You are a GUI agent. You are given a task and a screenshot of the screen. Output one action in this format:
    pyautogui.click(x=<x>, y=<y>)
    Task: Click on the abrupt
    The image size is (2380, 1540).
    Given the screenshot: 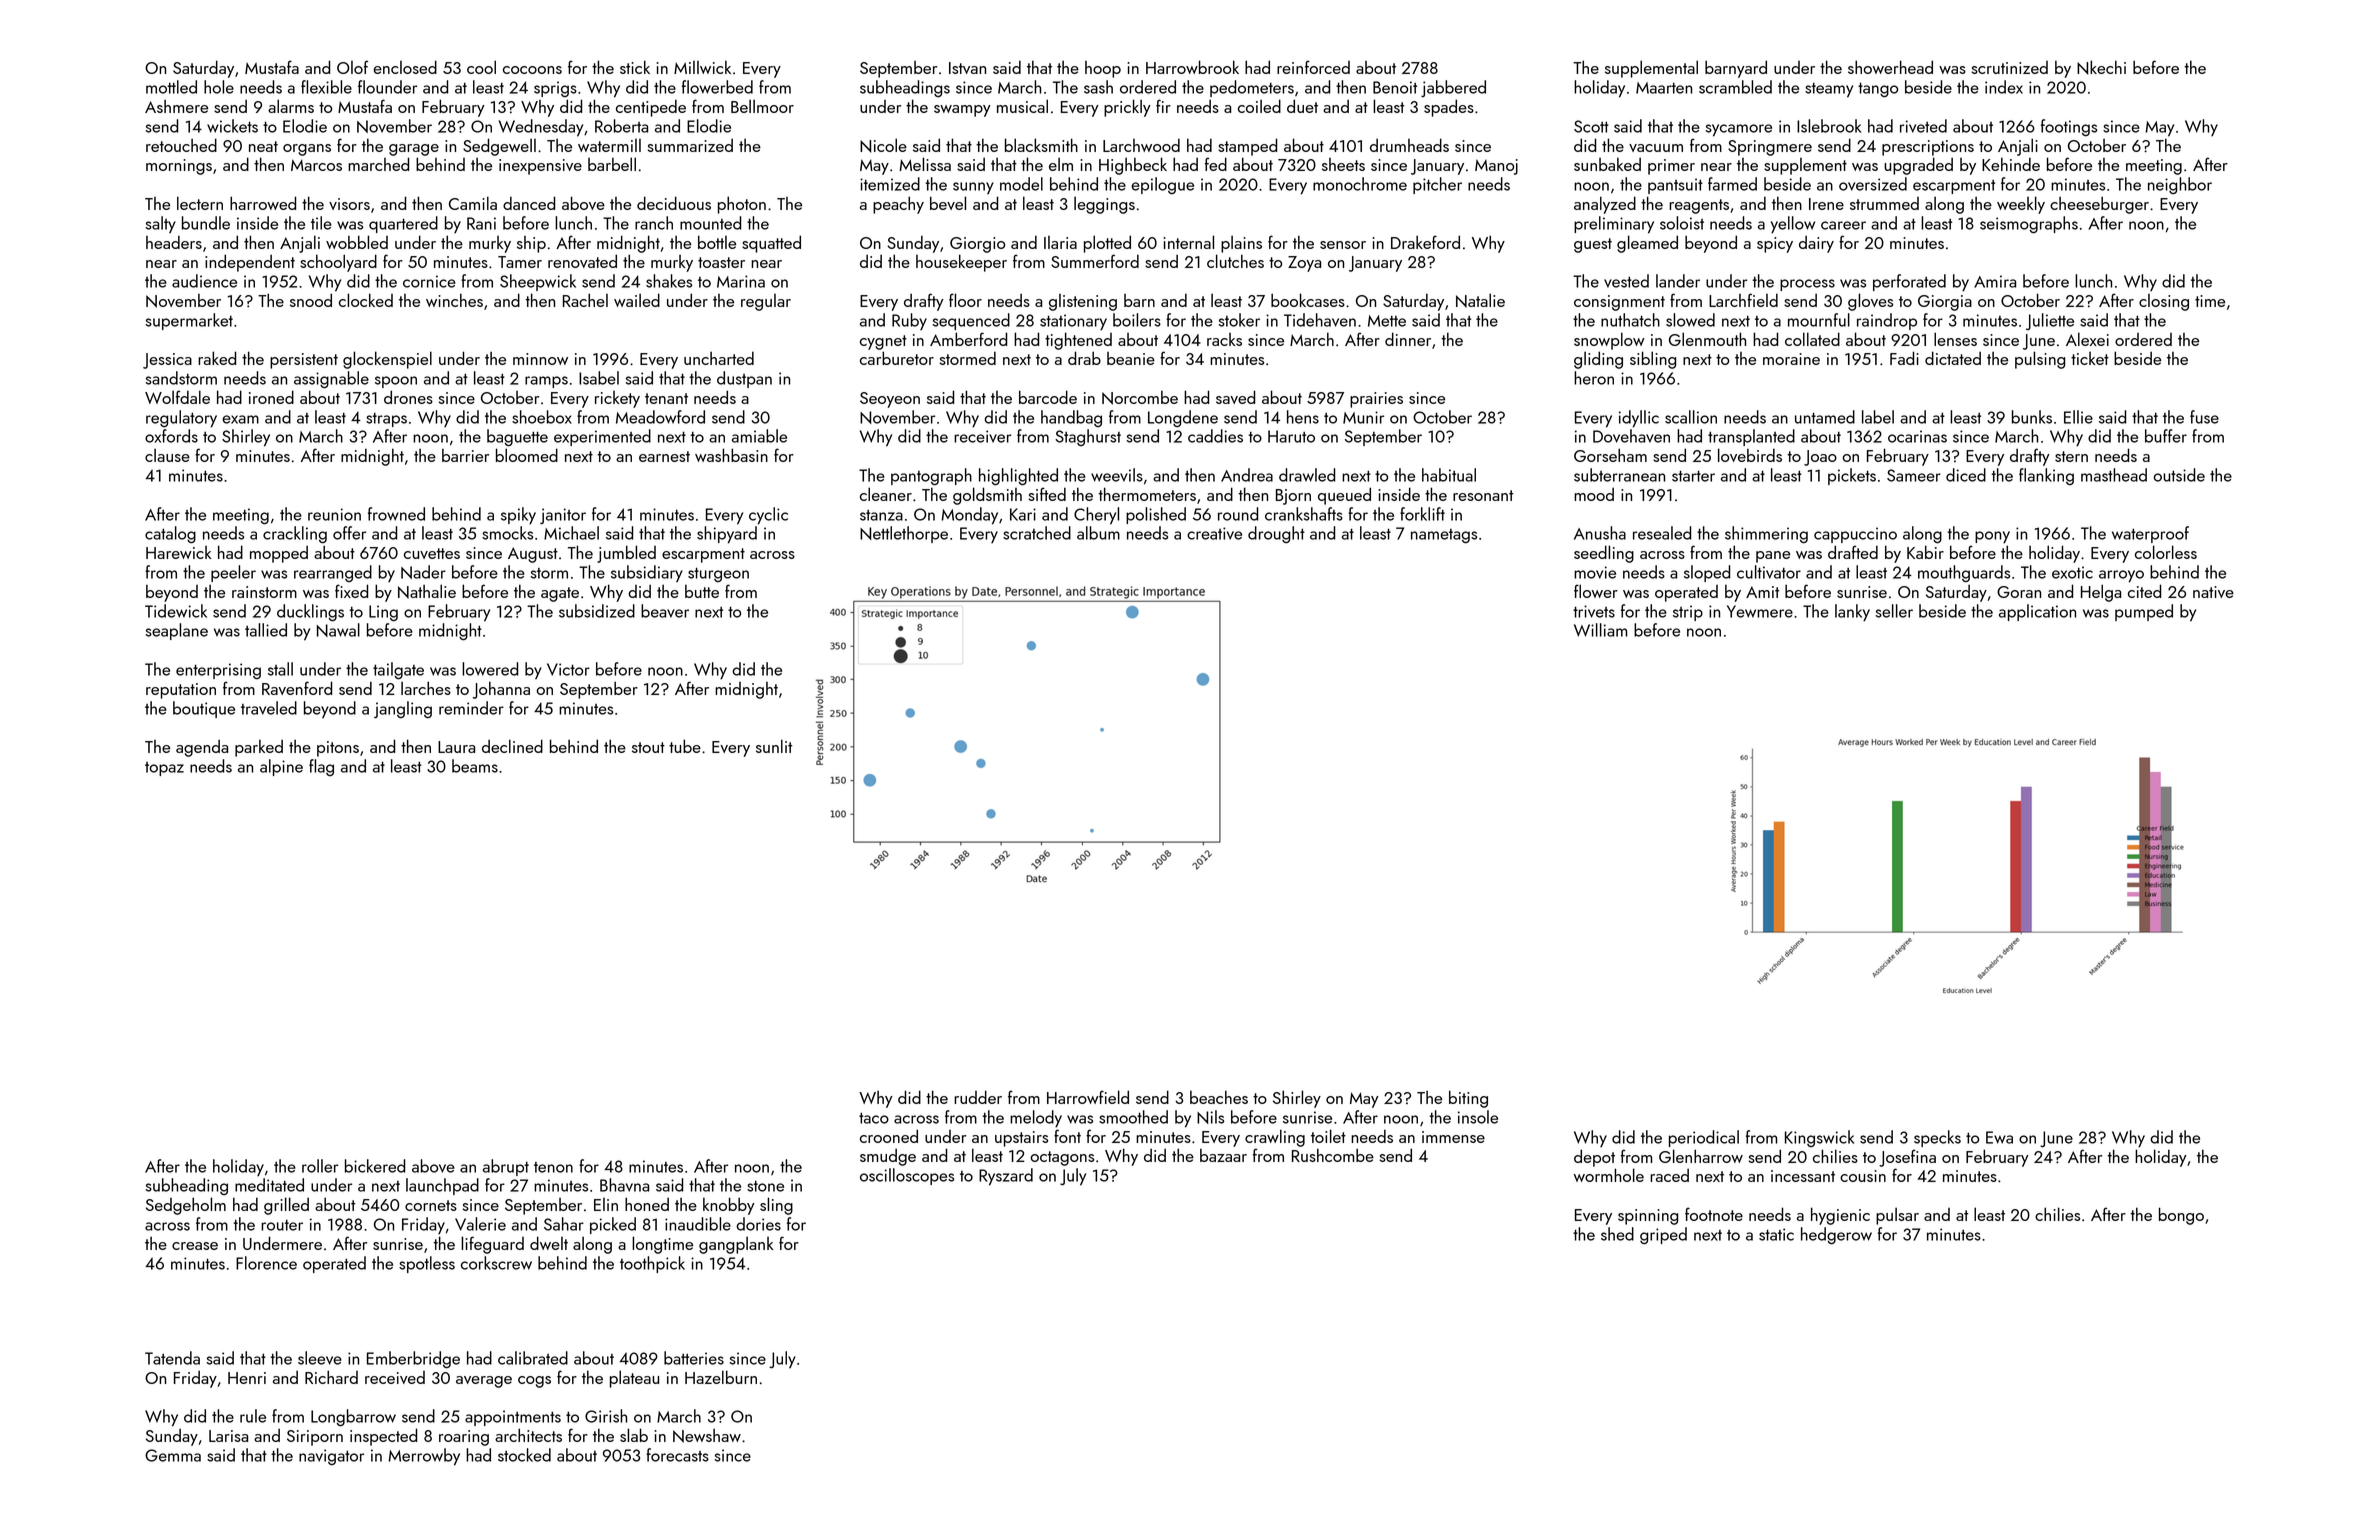 What is the action you would take?
    pyautogui.click(x=506, y=1167)
